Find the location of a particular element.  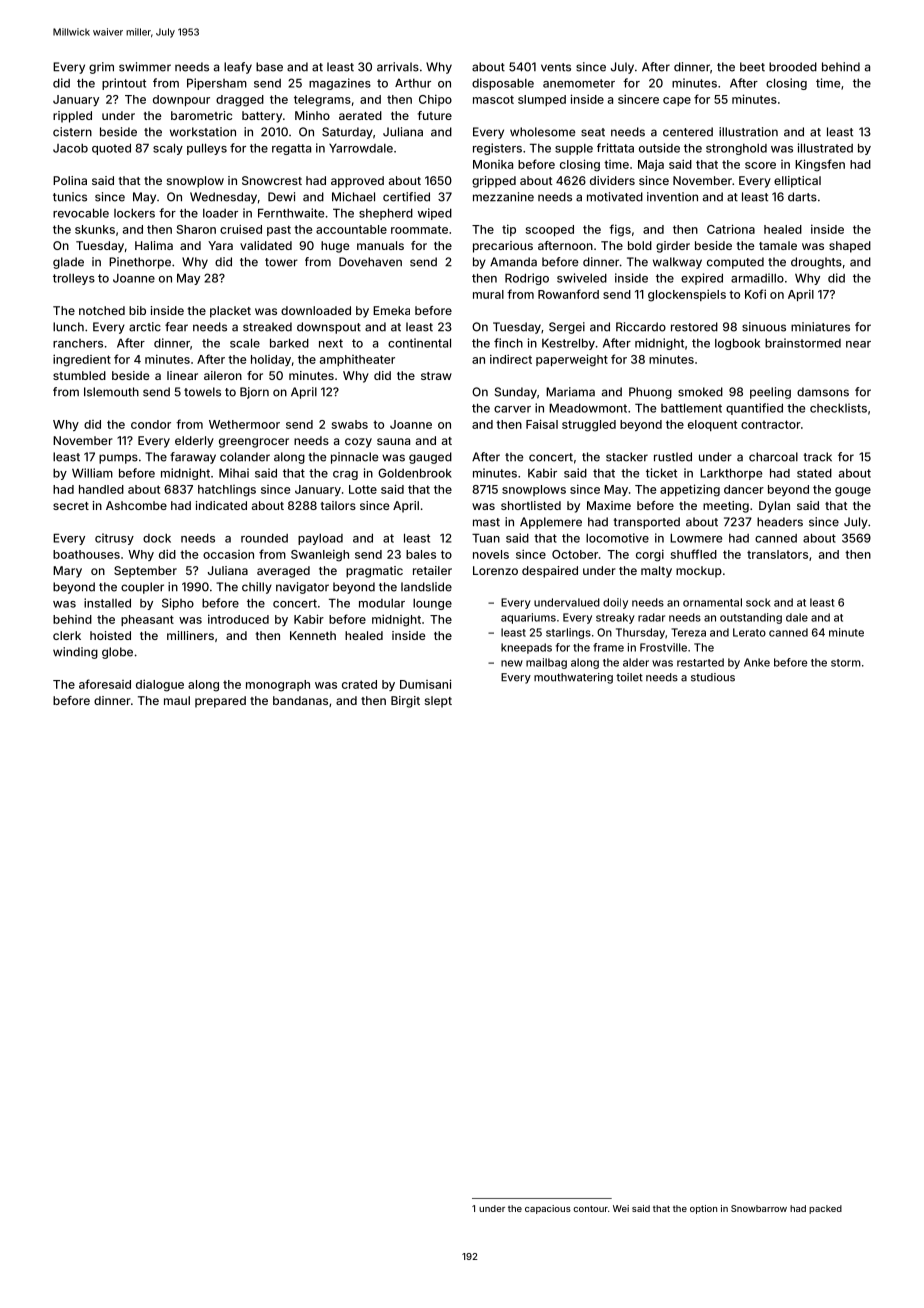

registers is located at coordinates (497, 149).
